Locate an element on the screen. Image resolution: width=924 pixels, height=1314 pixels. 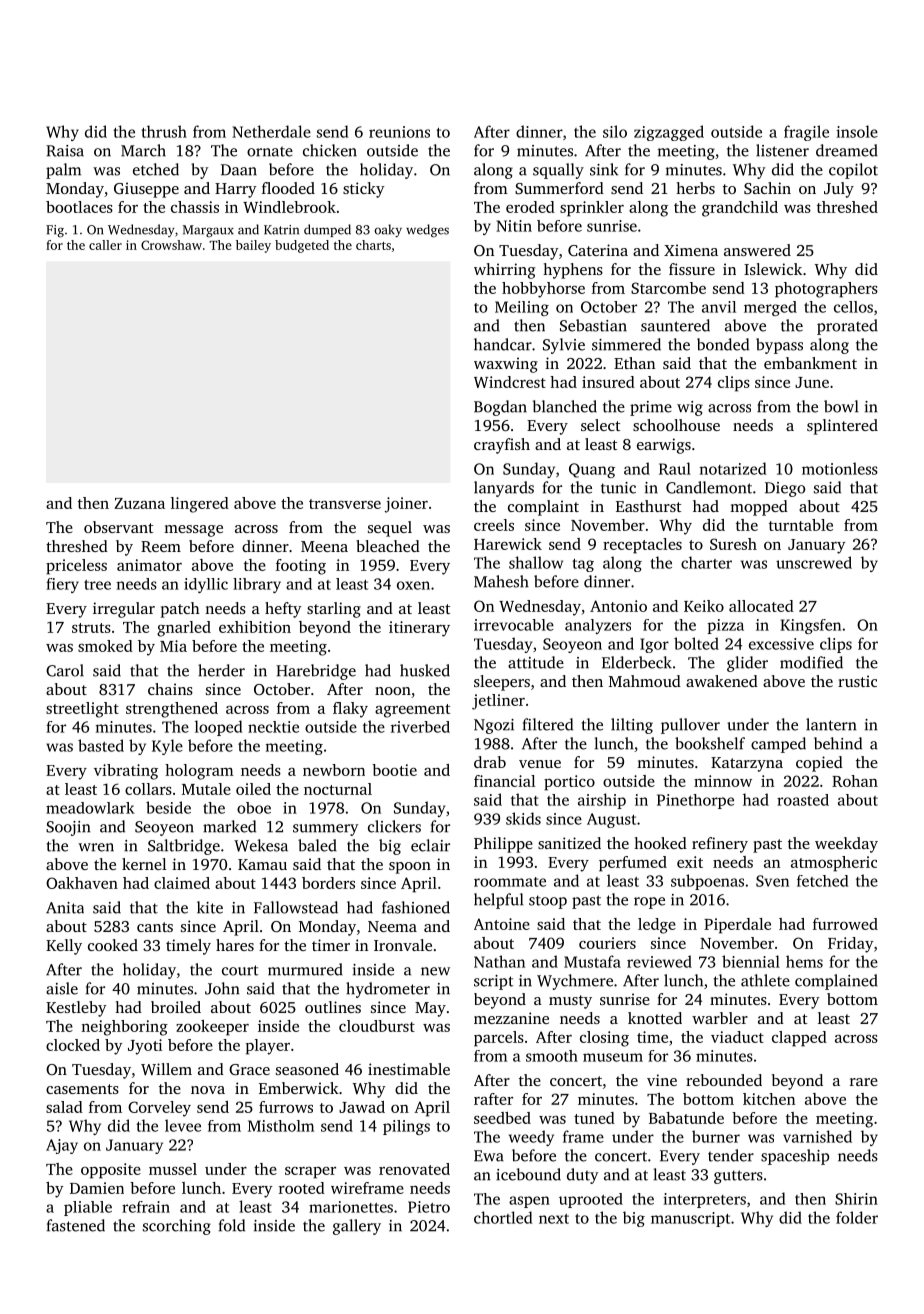
Soojin is located at coordinates (68, 828).
